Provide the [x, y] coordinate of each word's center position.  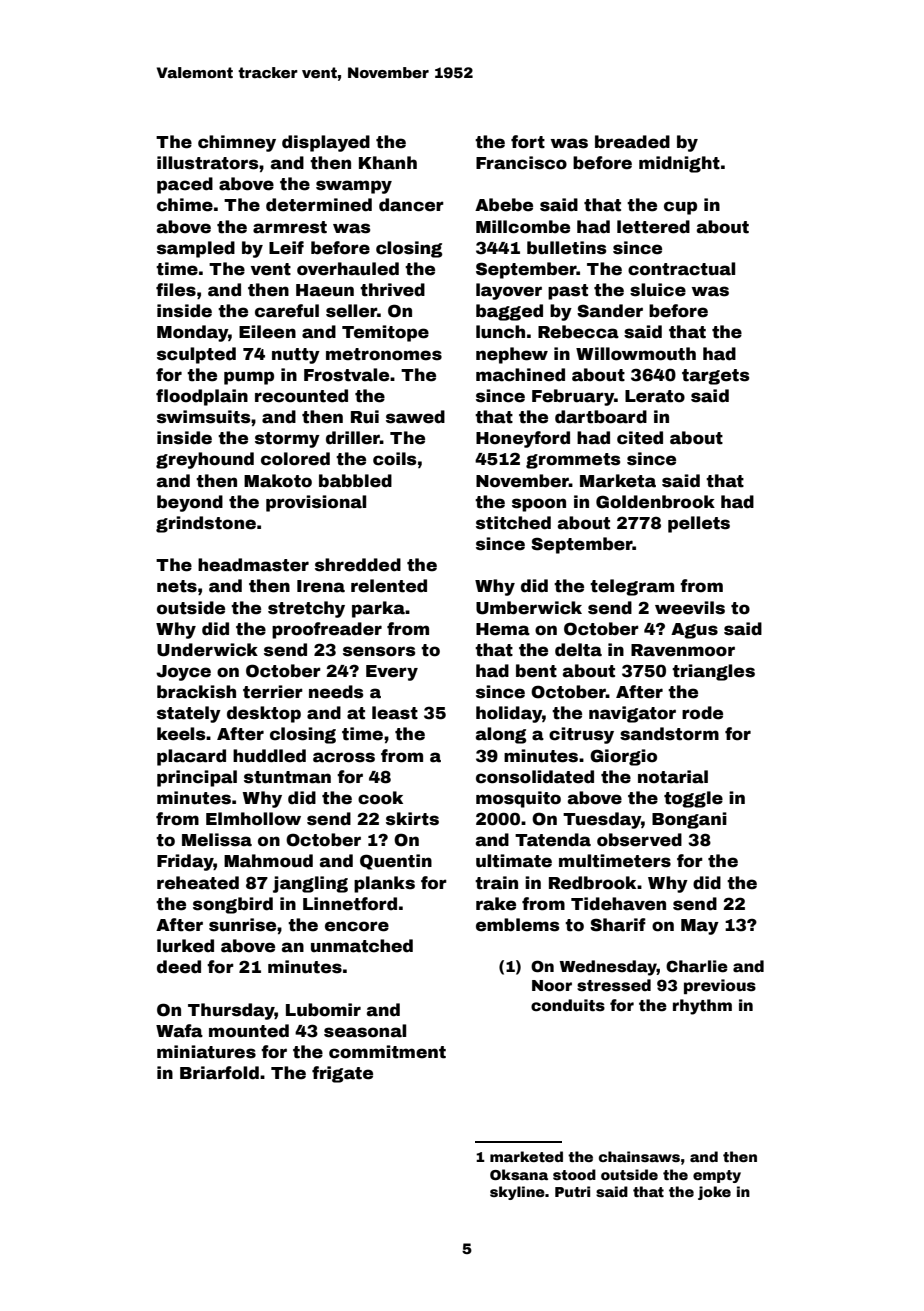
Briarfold [219, 1073]
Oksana [519, 1174]
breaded [632, 142]
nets [177, 586]
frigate [342, 1074]
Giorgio [623, 757]
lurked [185, 946]
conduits [568, 1005]
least [395, 713]
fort [528, 142]
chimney [237, 143]
